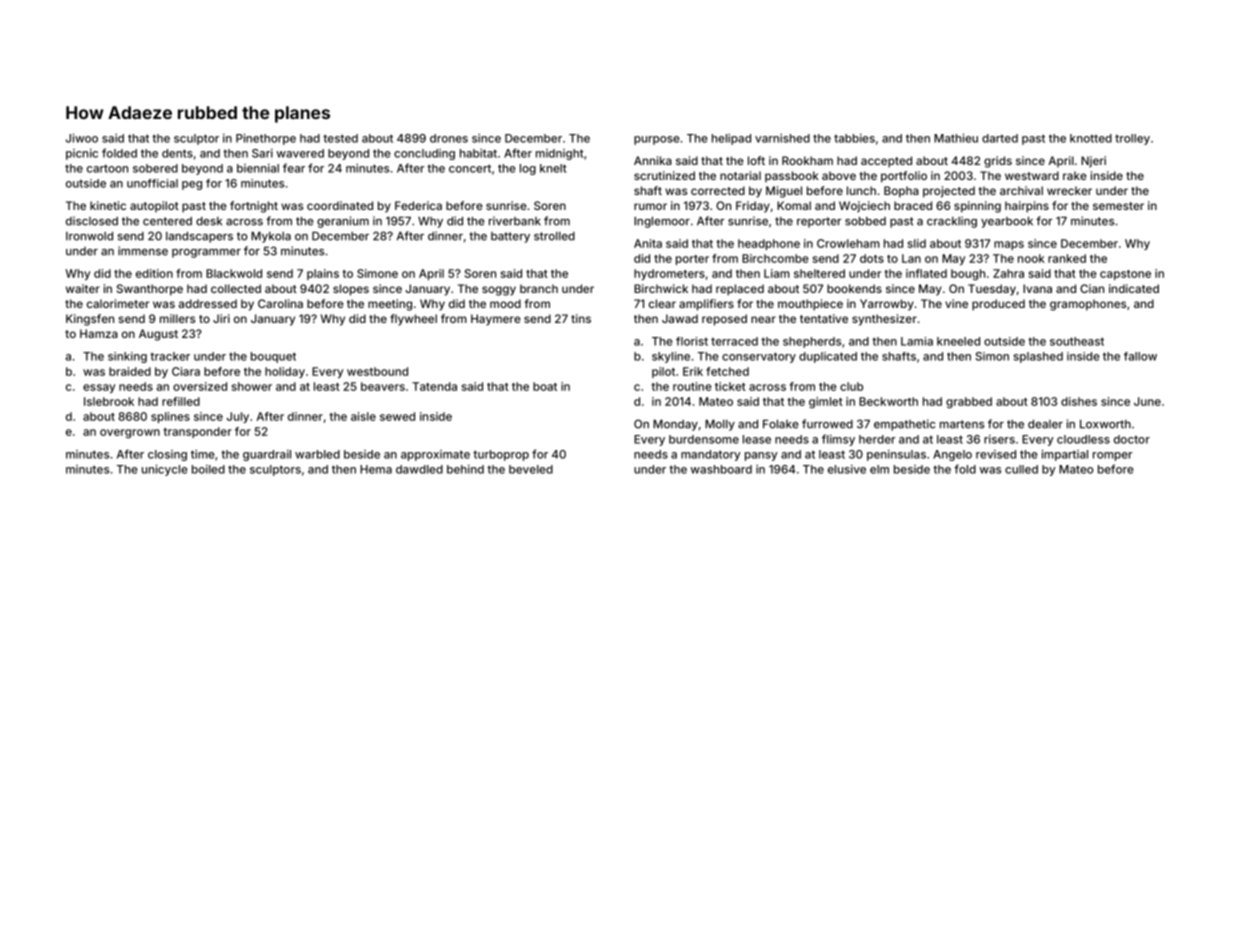 Image resolution: width=1233 pixels, height=952 pixels. Describe the element at coordinates (1093, 162) in the image. I see `Njeri` at that location.
